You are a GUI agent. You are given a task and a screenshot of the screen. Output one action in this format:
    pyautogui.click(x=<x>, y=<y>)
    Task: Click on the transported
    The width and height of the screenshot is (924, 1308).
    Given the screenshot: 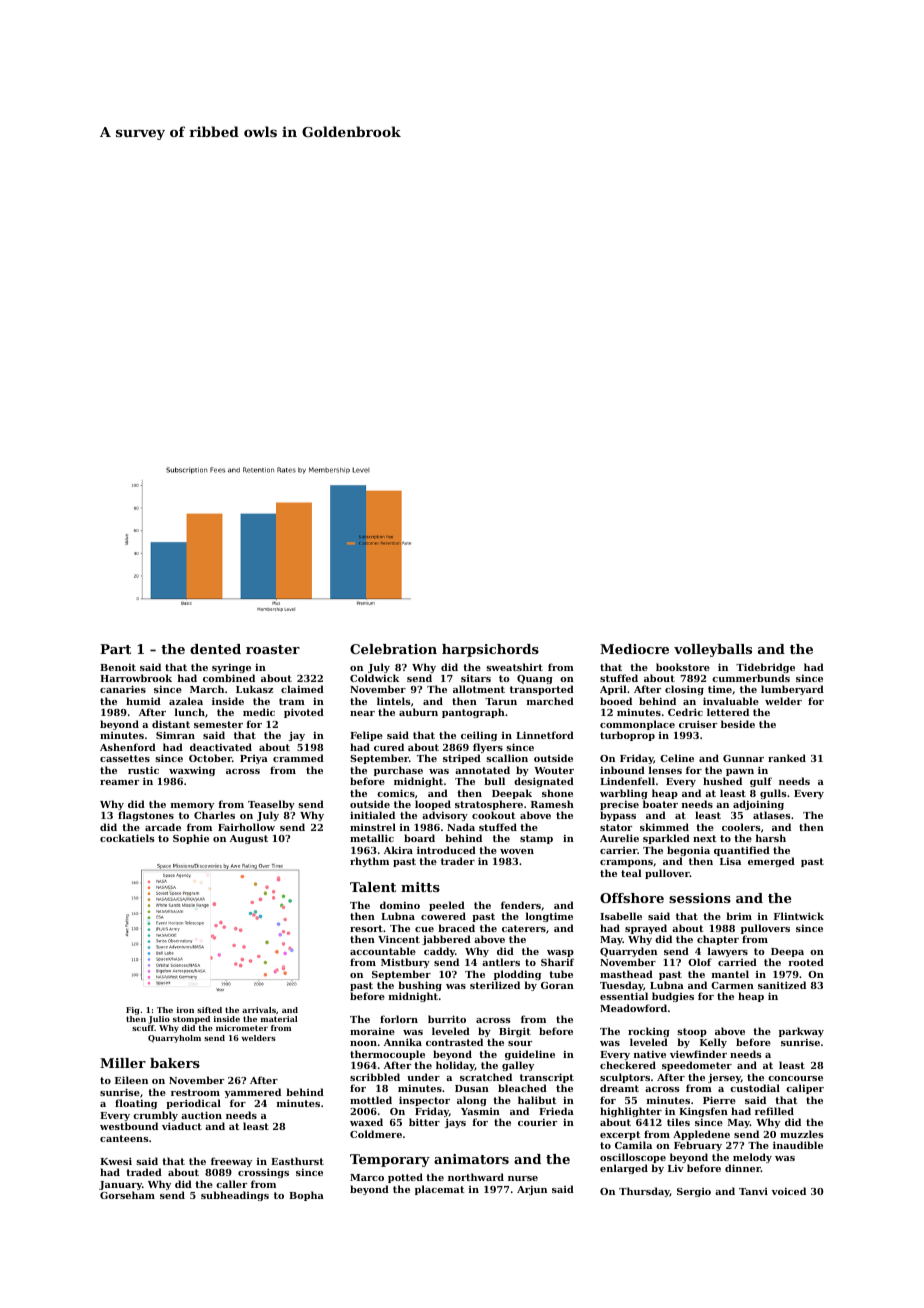 What is the action you would take?
    pyautogui.click(x=542, y=690)
